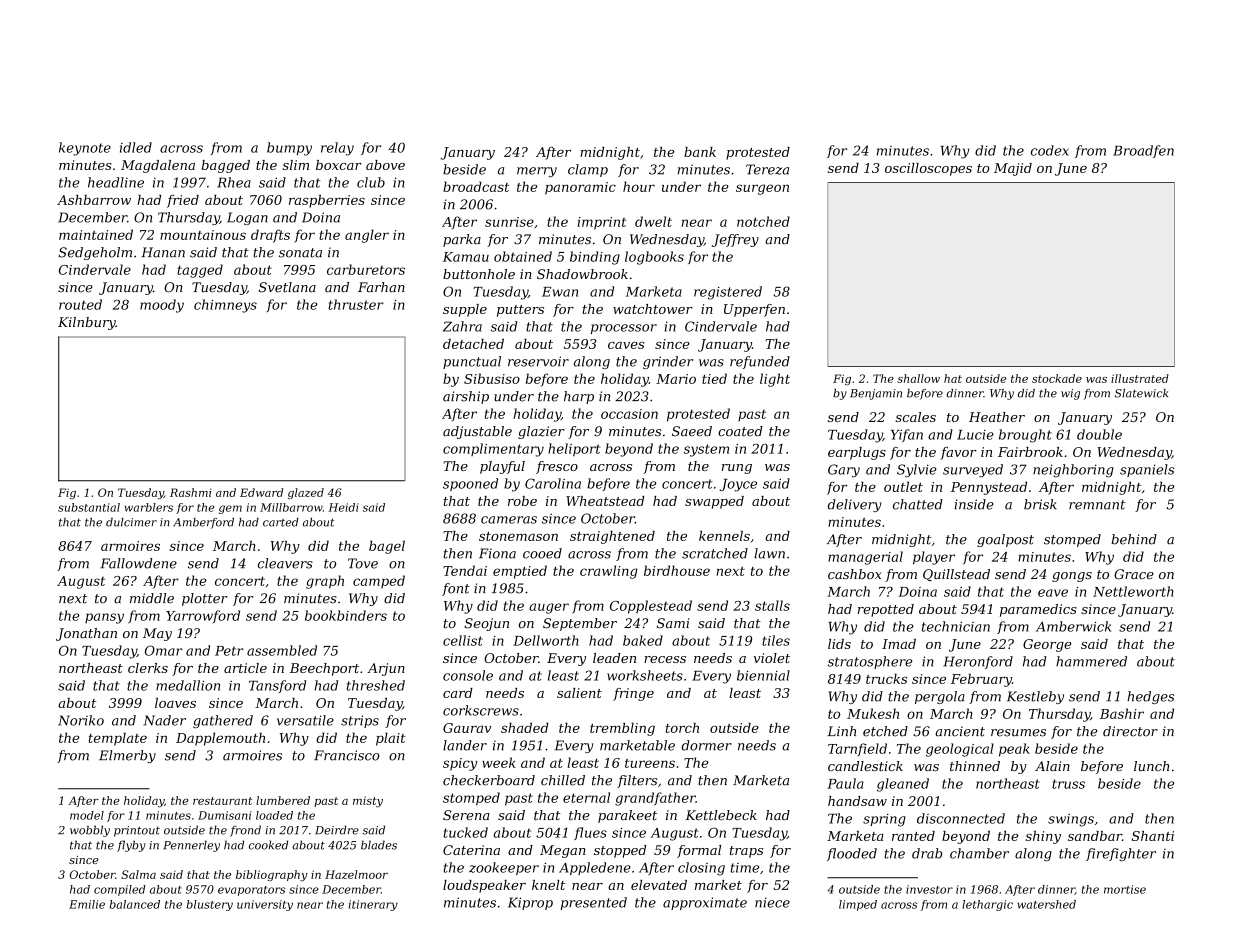 The image size is (1233, 952). Describe the element at coordinates (138, 563) in the image. I see `Fallowdene` at that location.
